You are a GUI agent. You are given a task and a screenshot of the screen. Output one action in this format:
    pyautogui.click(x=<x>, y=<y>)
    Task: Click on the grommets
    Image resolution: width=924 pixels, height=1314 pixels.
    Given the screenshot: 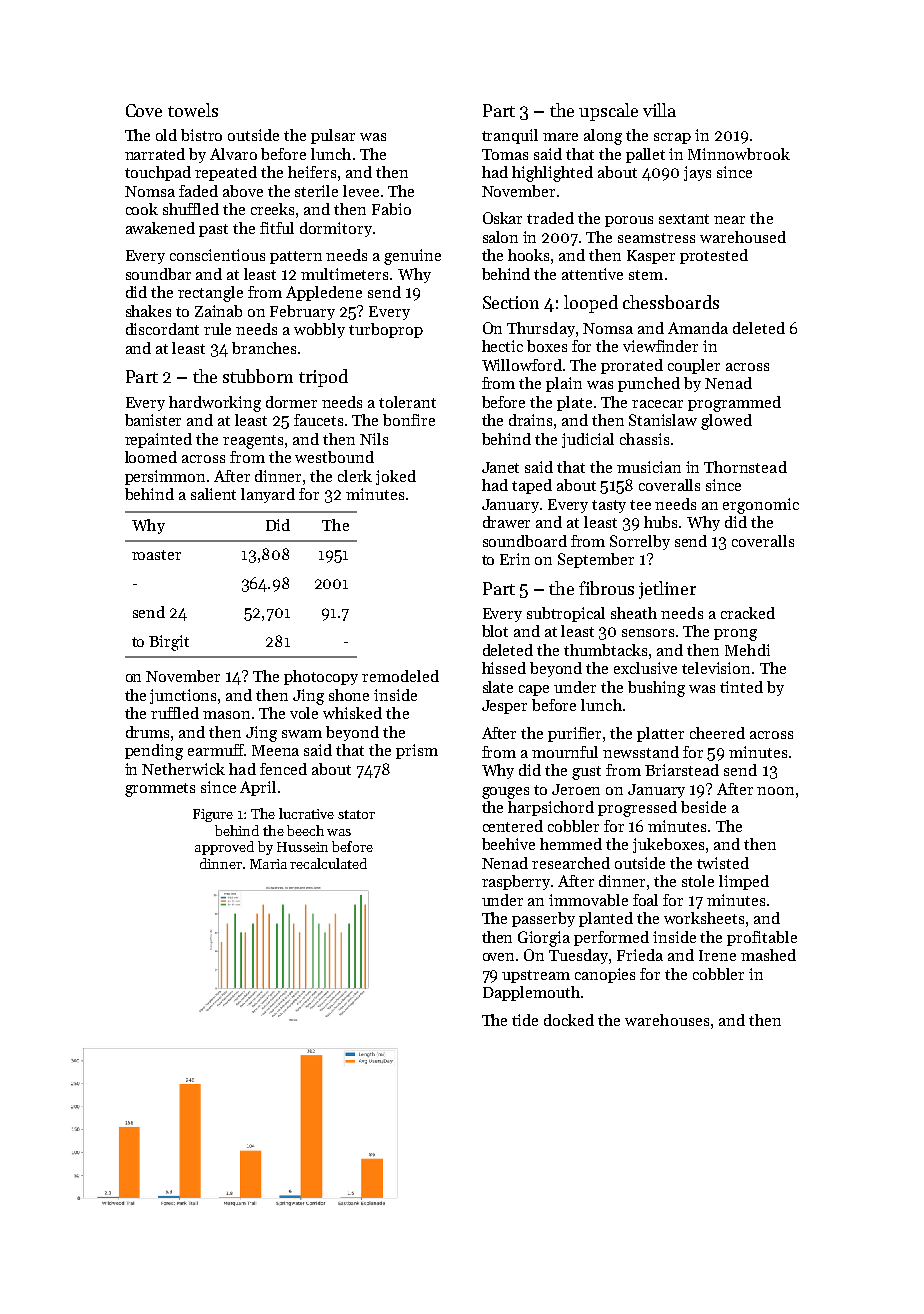 What is the action you would take?
    pyautogui.click(x=160, y=790)
